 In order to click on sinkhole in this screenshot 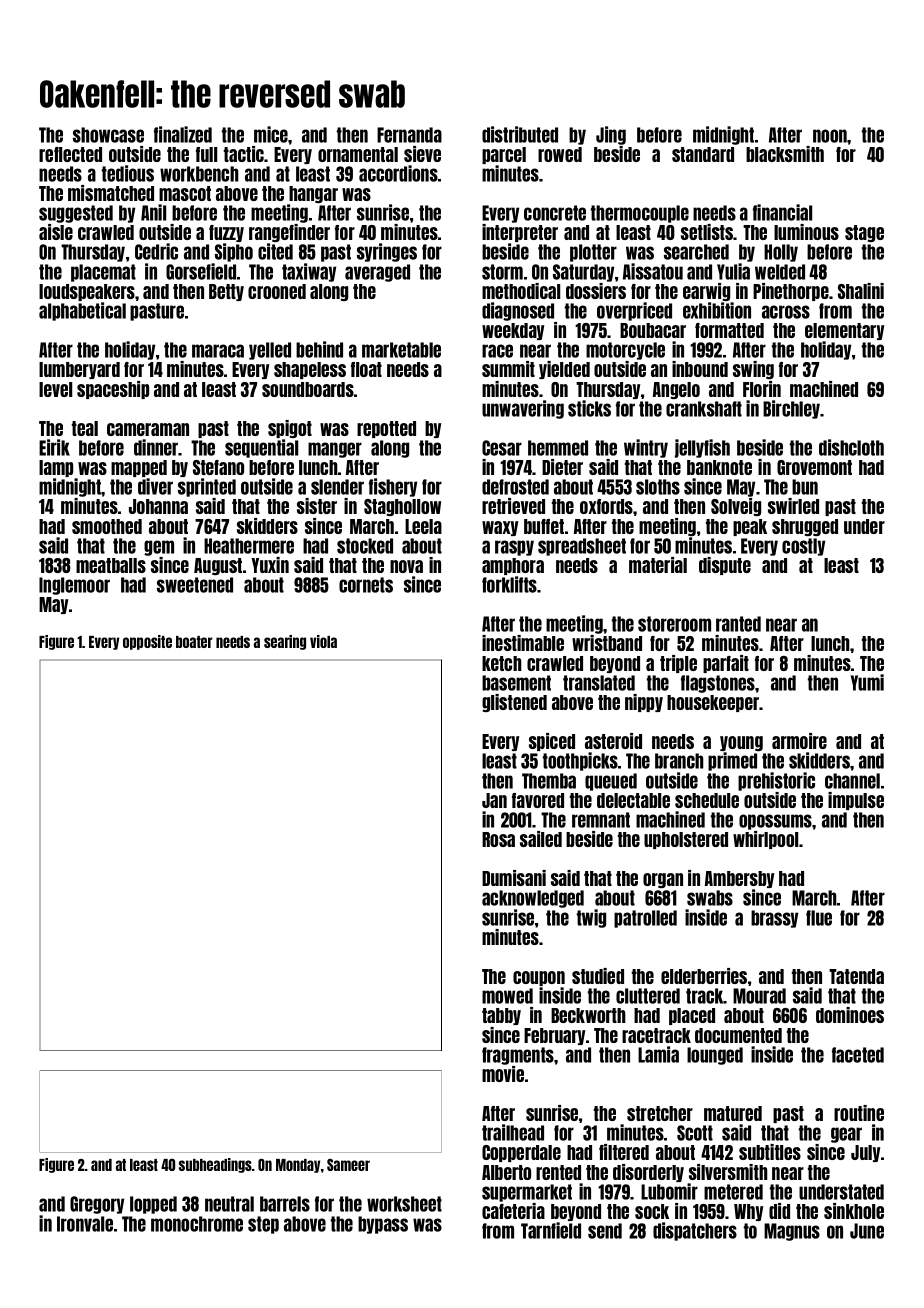, I will do `click(854, 1211)`.
